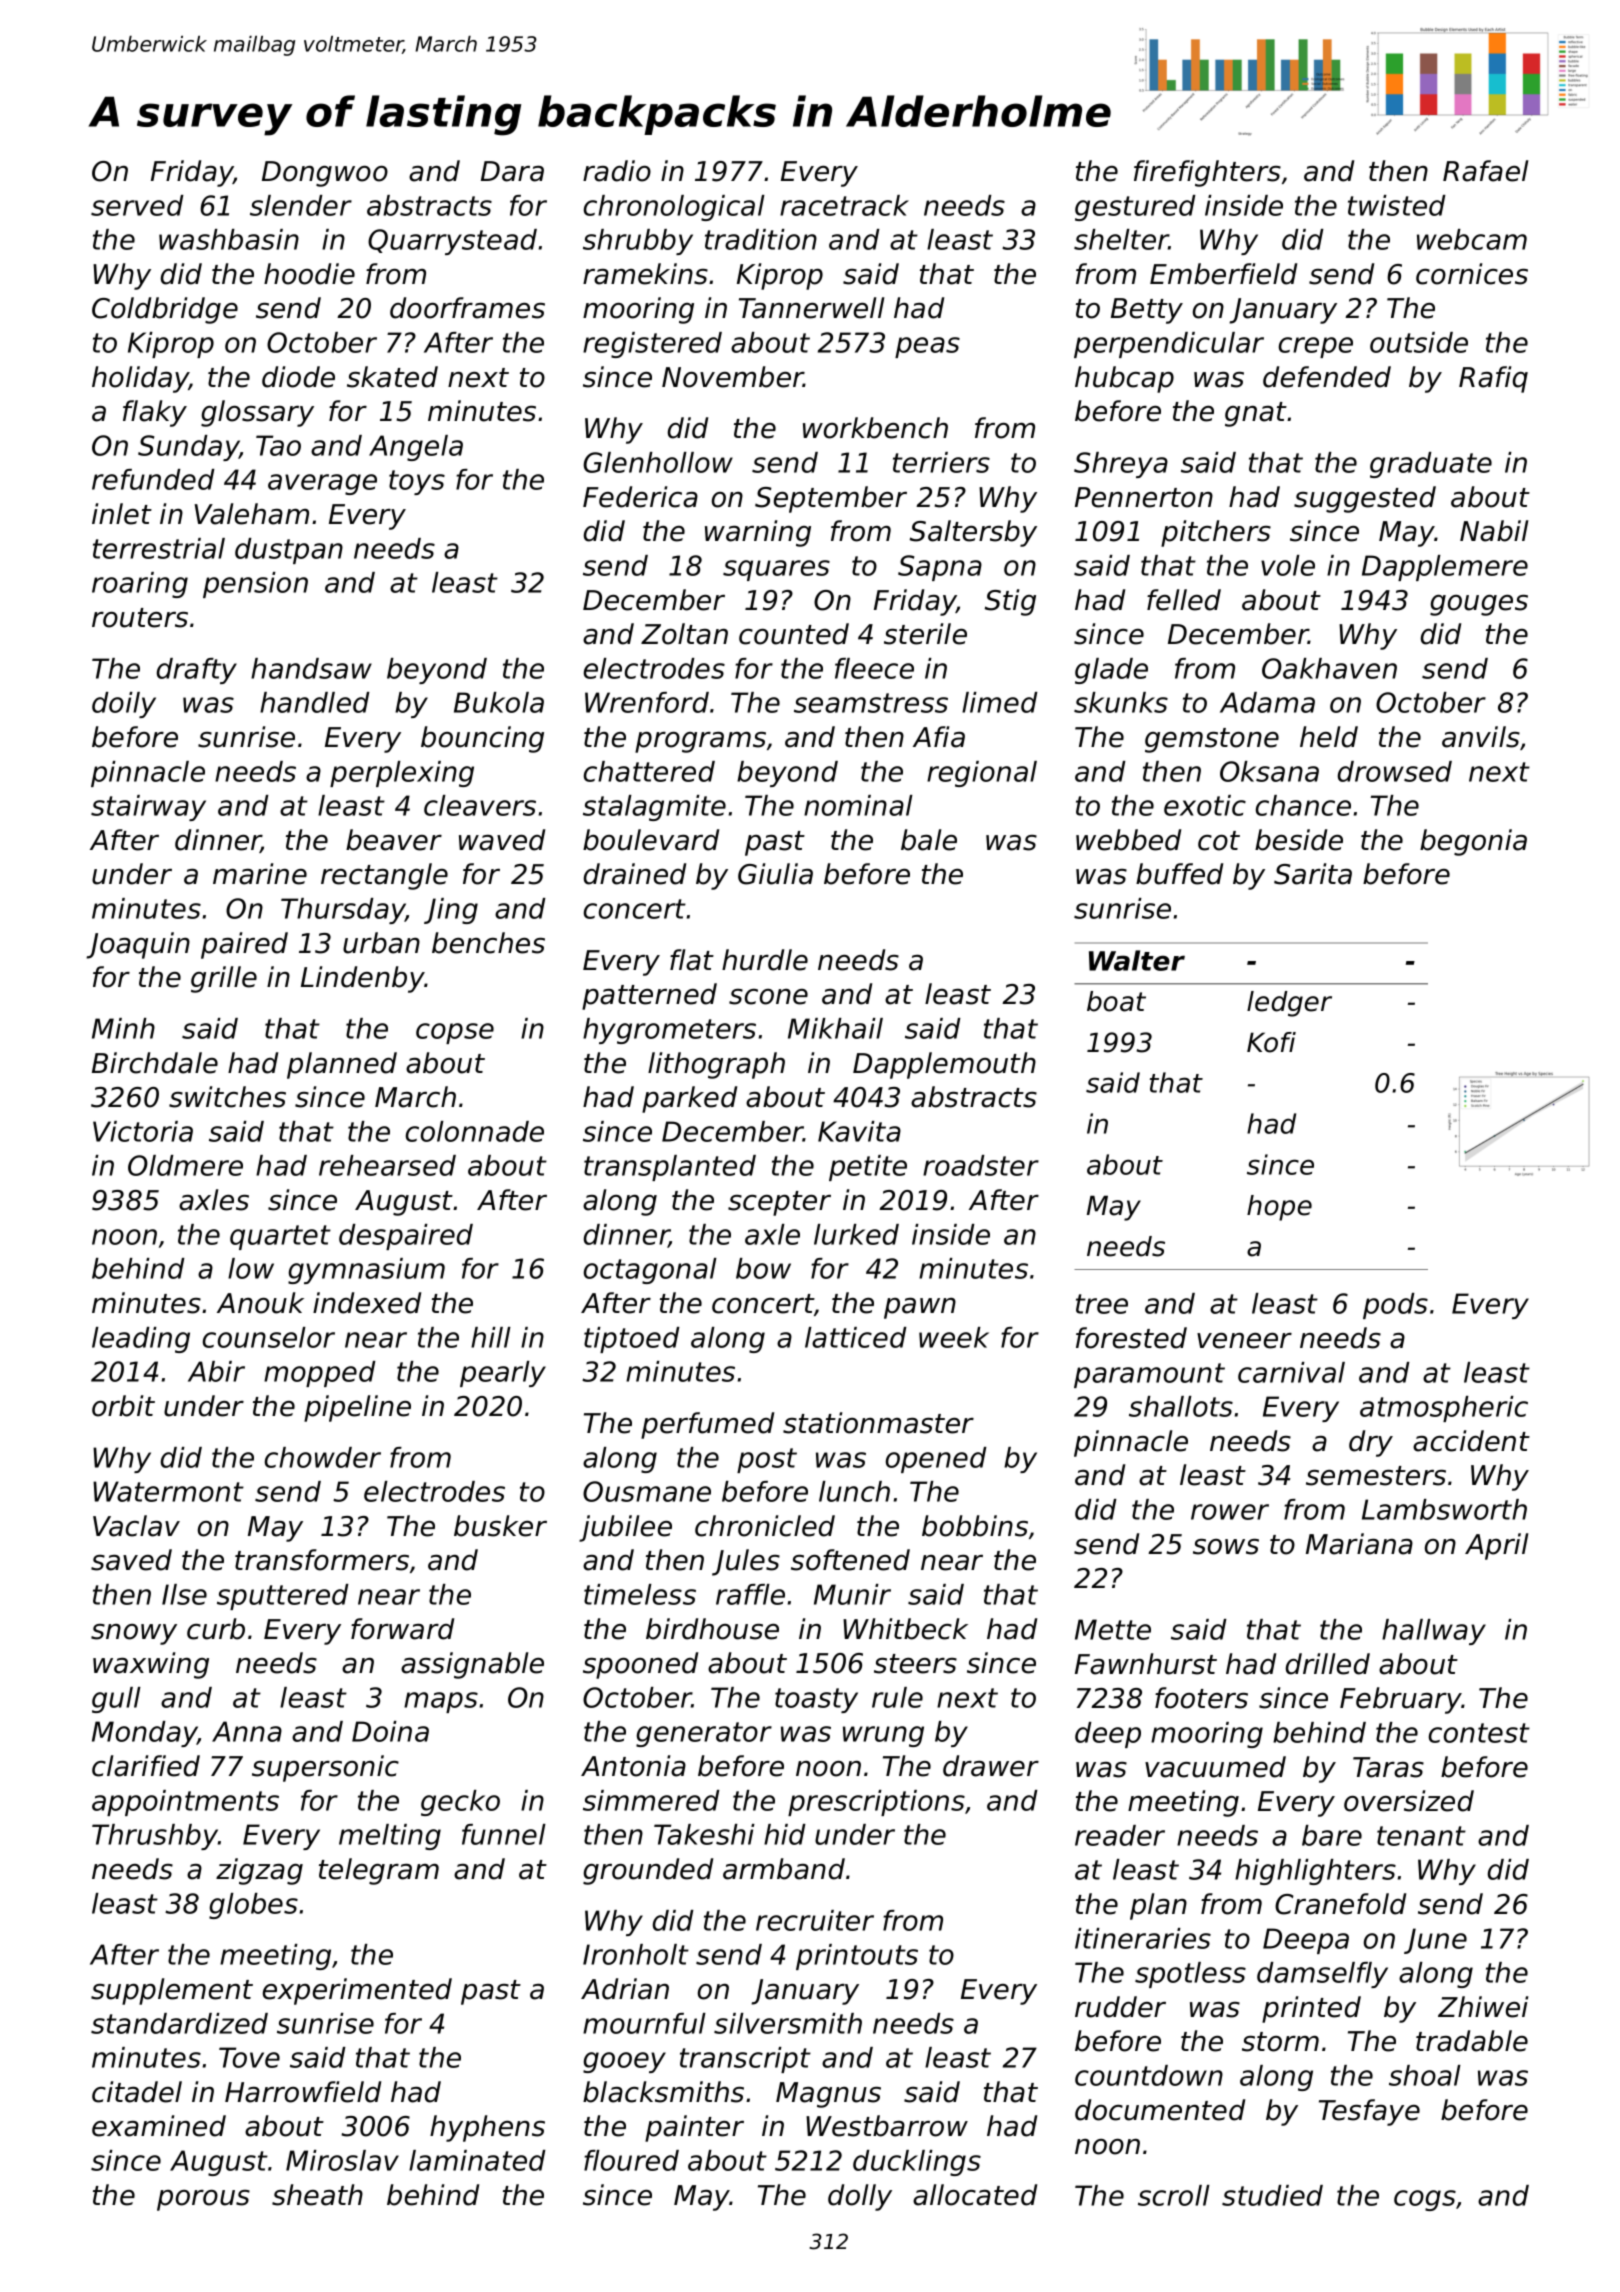 This screenshot has height=2292, width=1620. Describe the element at coordinates (617, 171) in the screenshot. I see `radio` at that location.
